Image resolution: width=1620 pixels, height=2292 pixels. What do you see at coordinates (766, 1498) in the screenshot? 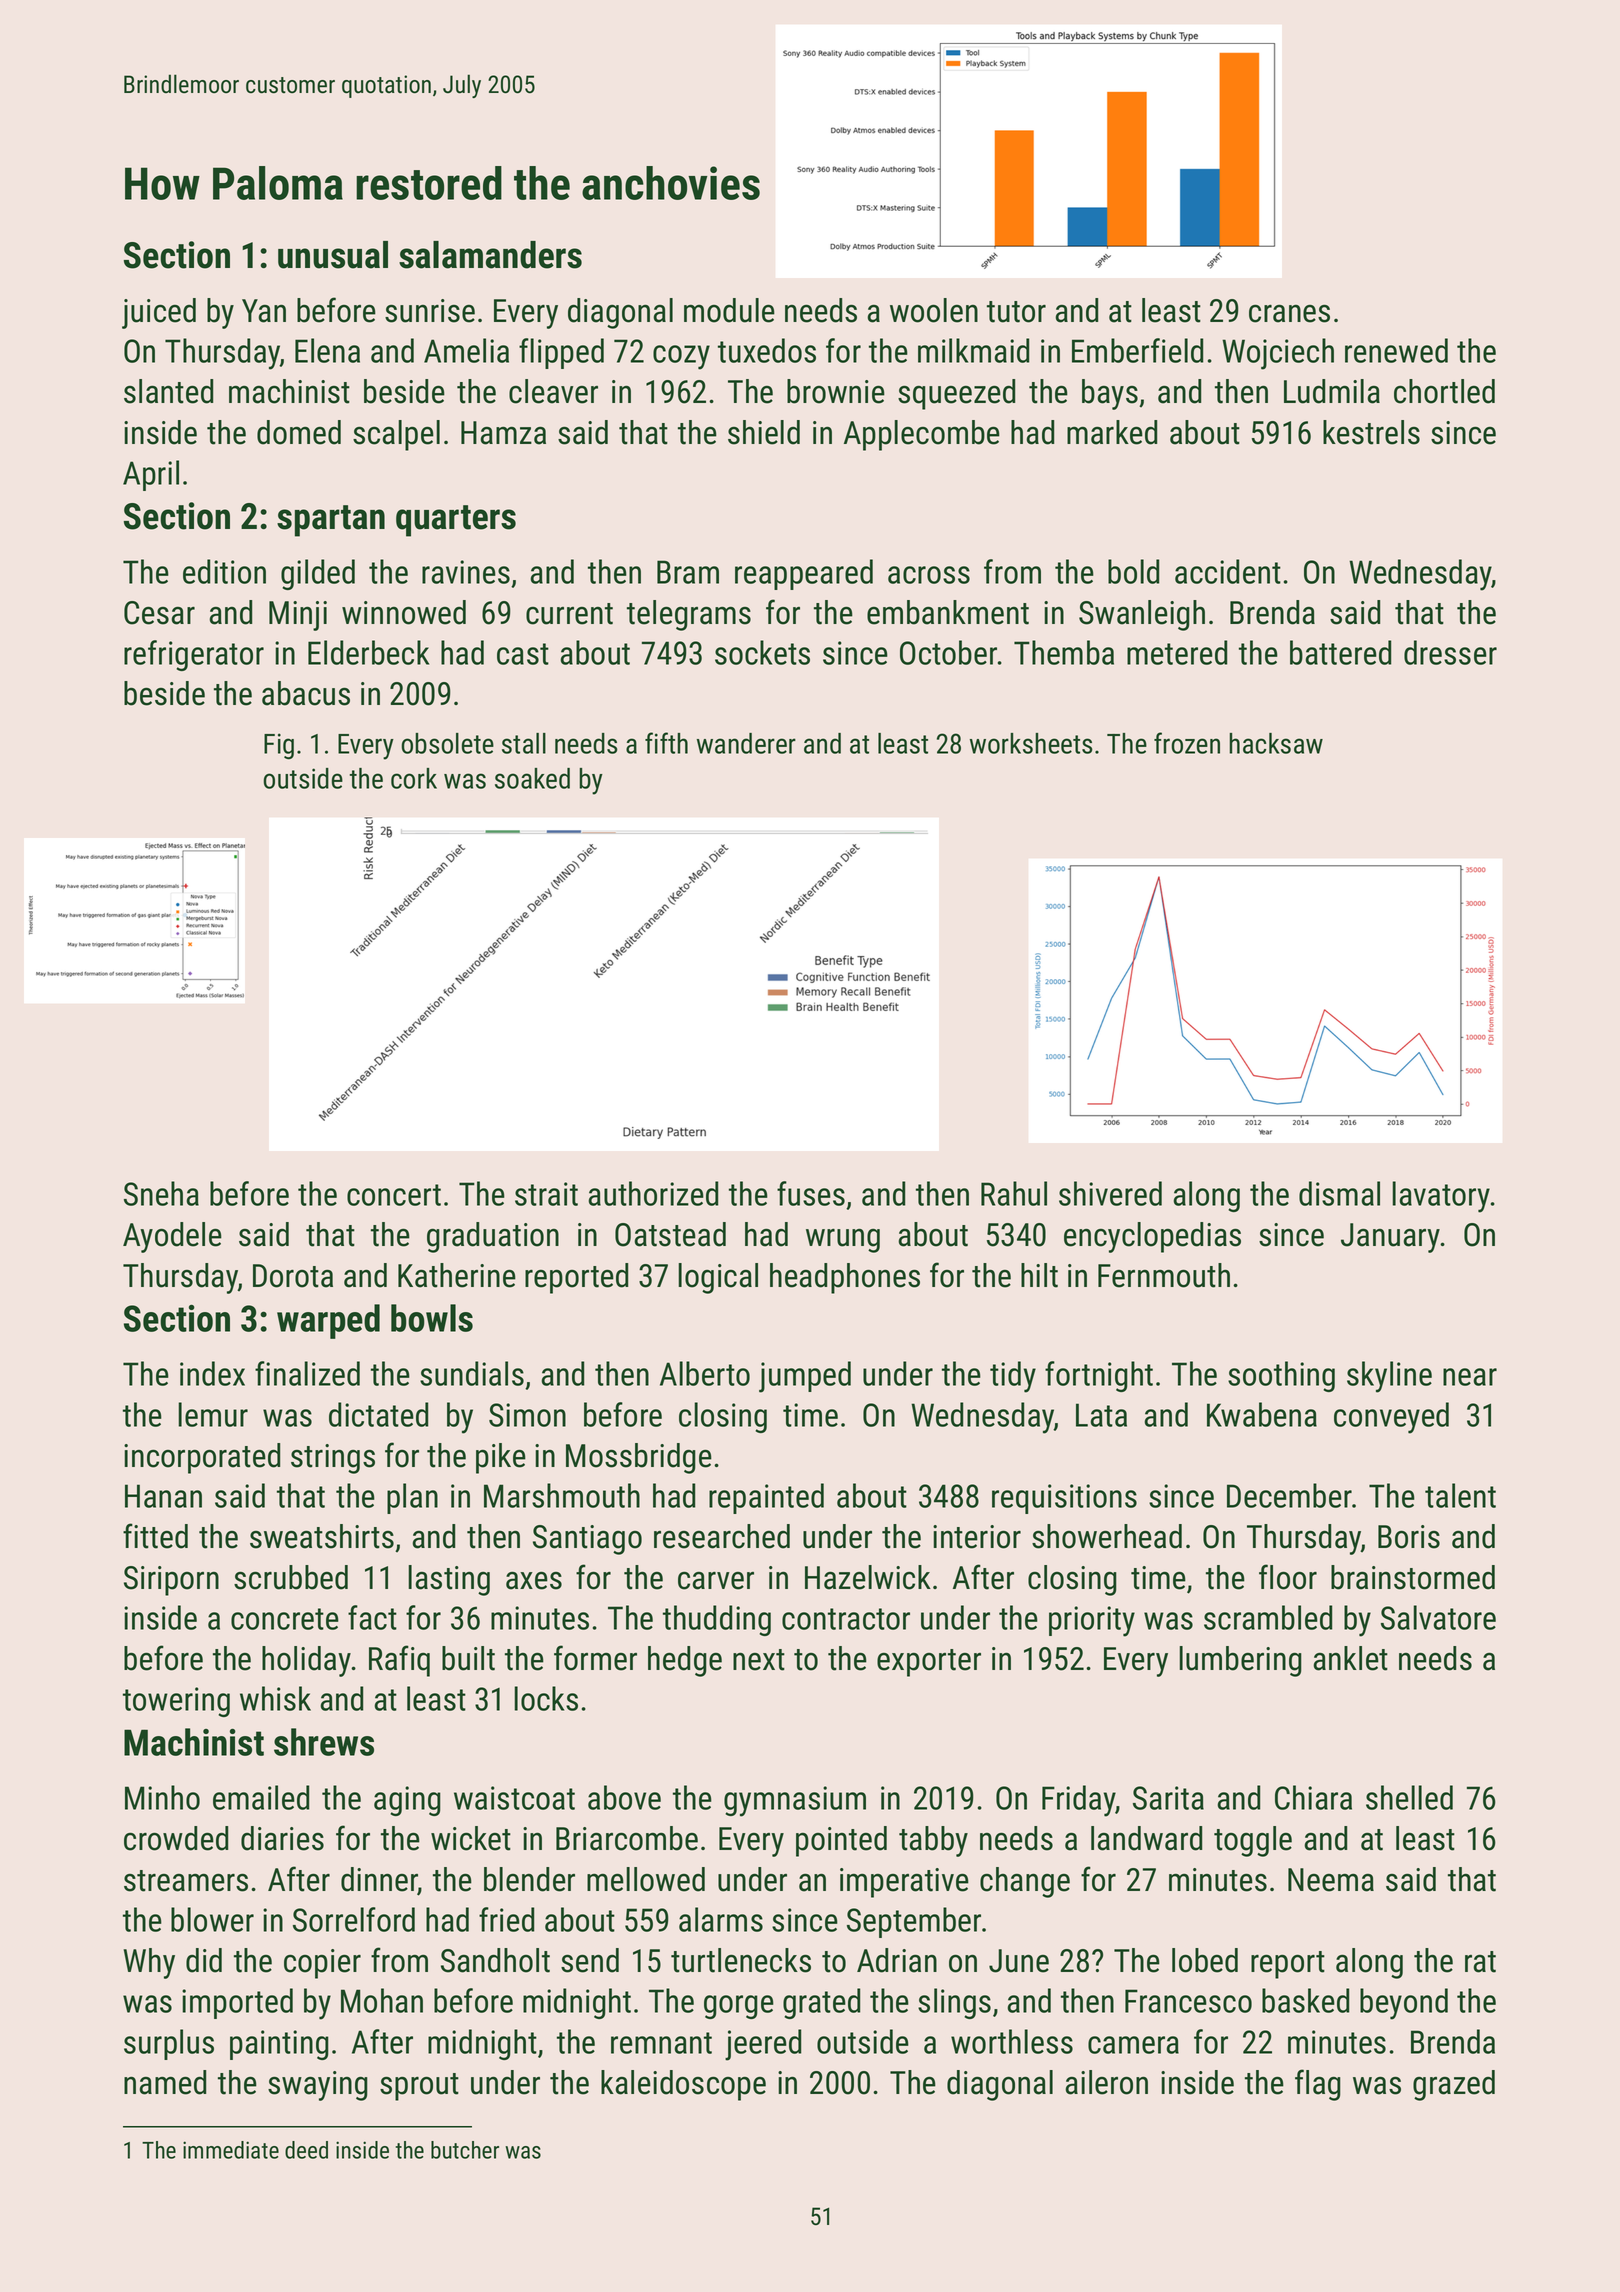
I see `repainted` at bounding box center [766, 1498].
